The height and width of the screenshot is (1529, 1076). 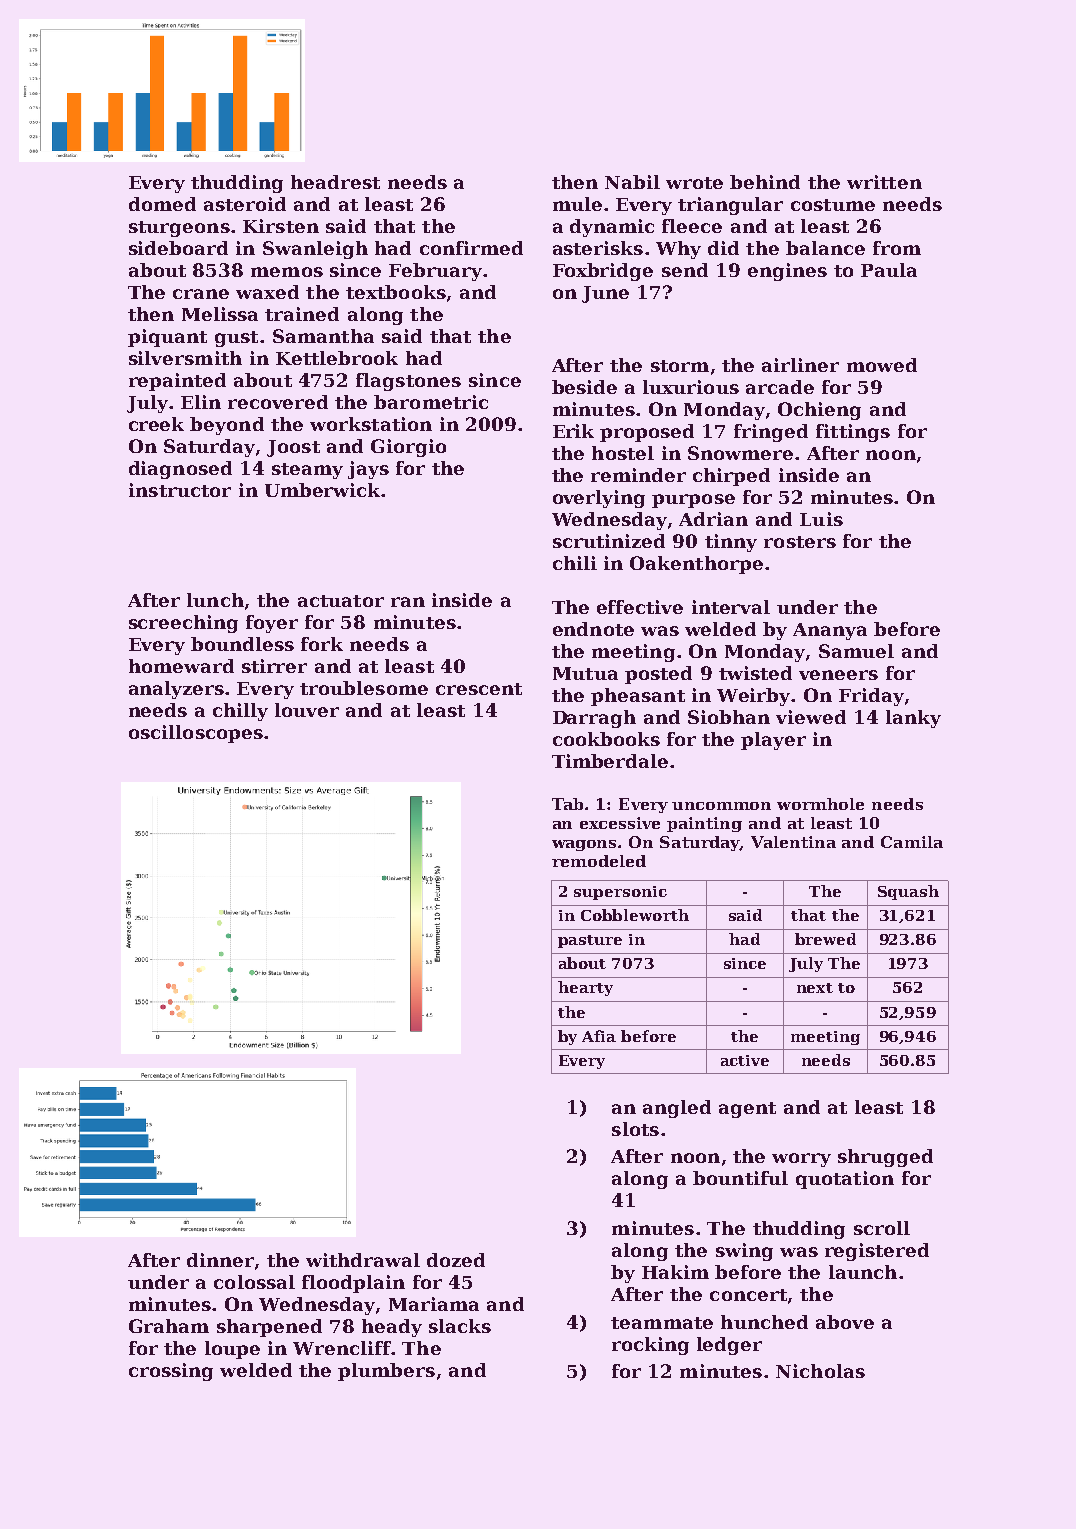 What do you see at coordinates (599, 1036) in the screenshot?
I see `Afia` at bounding box center [599, 1036].
